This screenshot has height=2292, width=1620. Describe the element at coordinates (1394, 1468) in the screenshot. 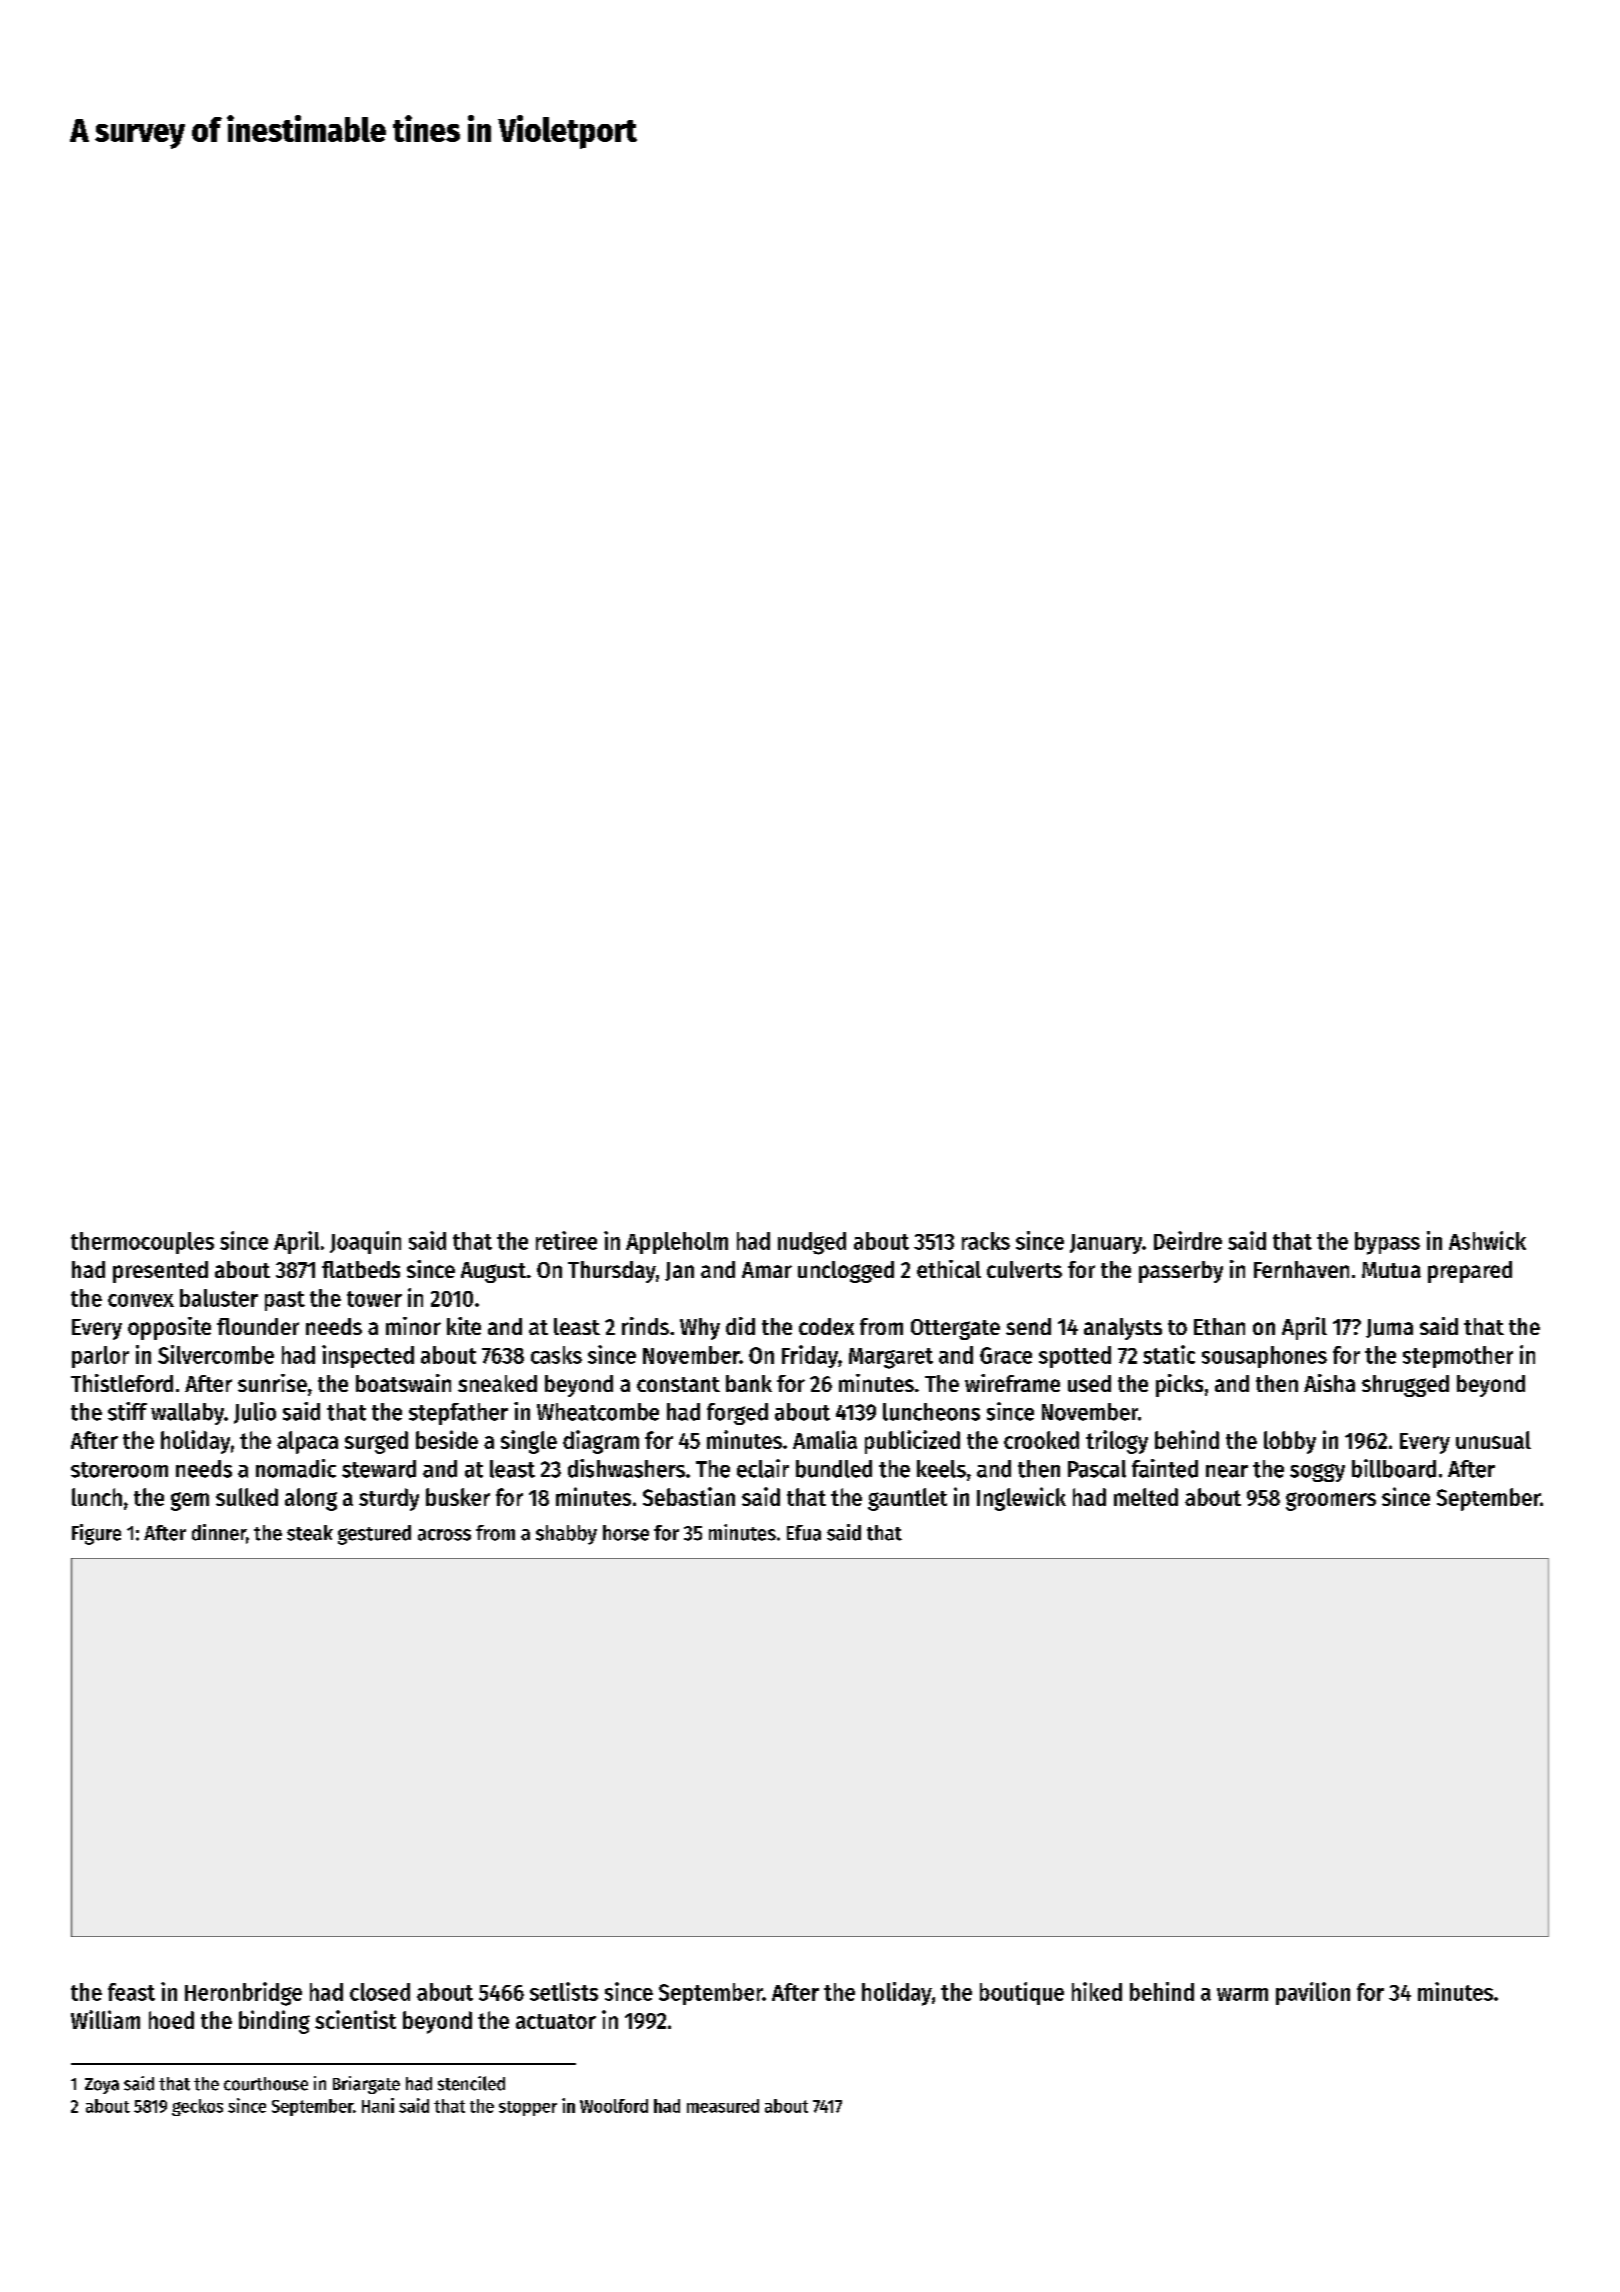

I see `billboard` at that location.
